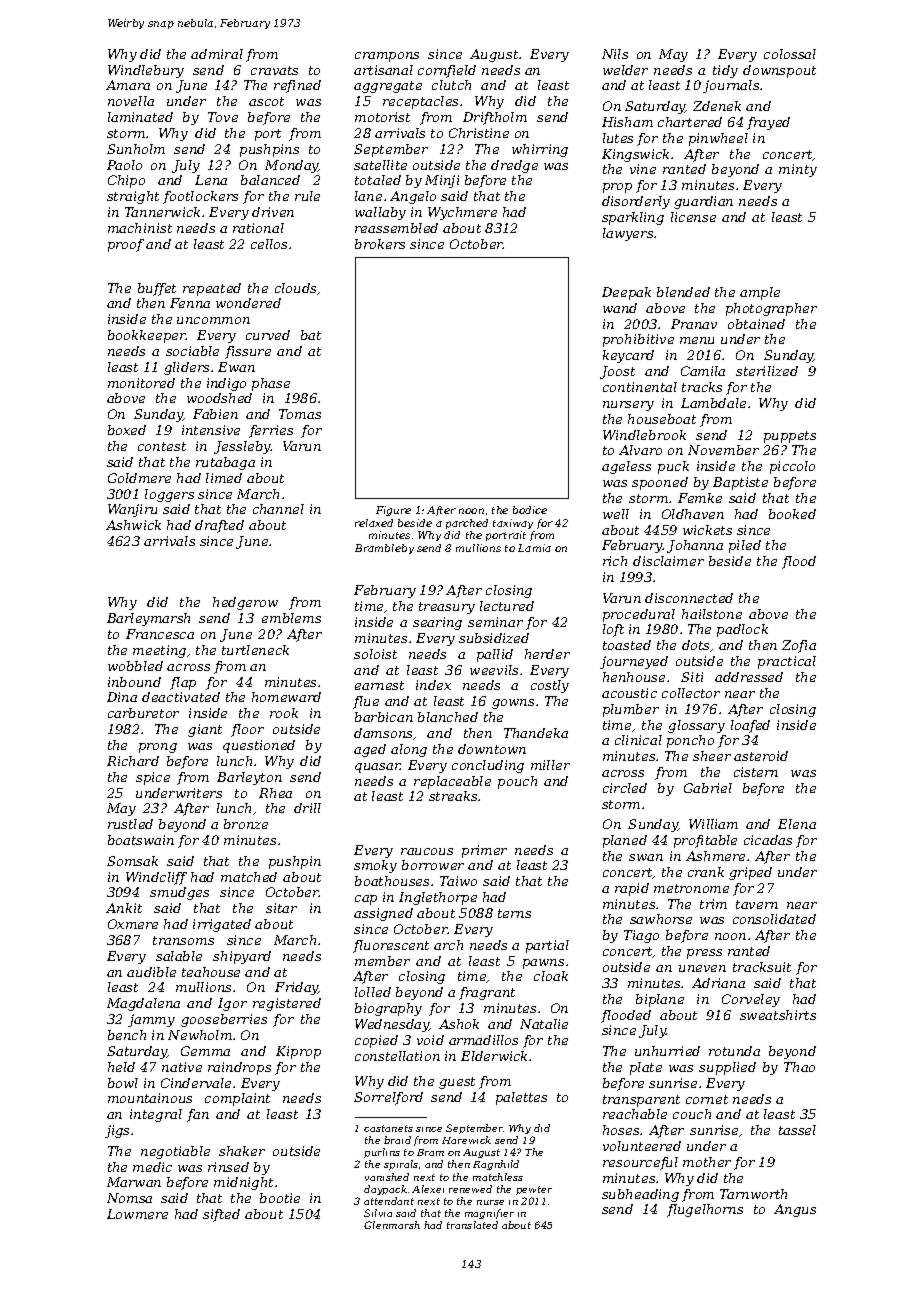 The height and width of the image is (1308, 924). What do you see at coordinates (705, 841) in the image?
I see `profitable` at bounding box center [705, 841].
